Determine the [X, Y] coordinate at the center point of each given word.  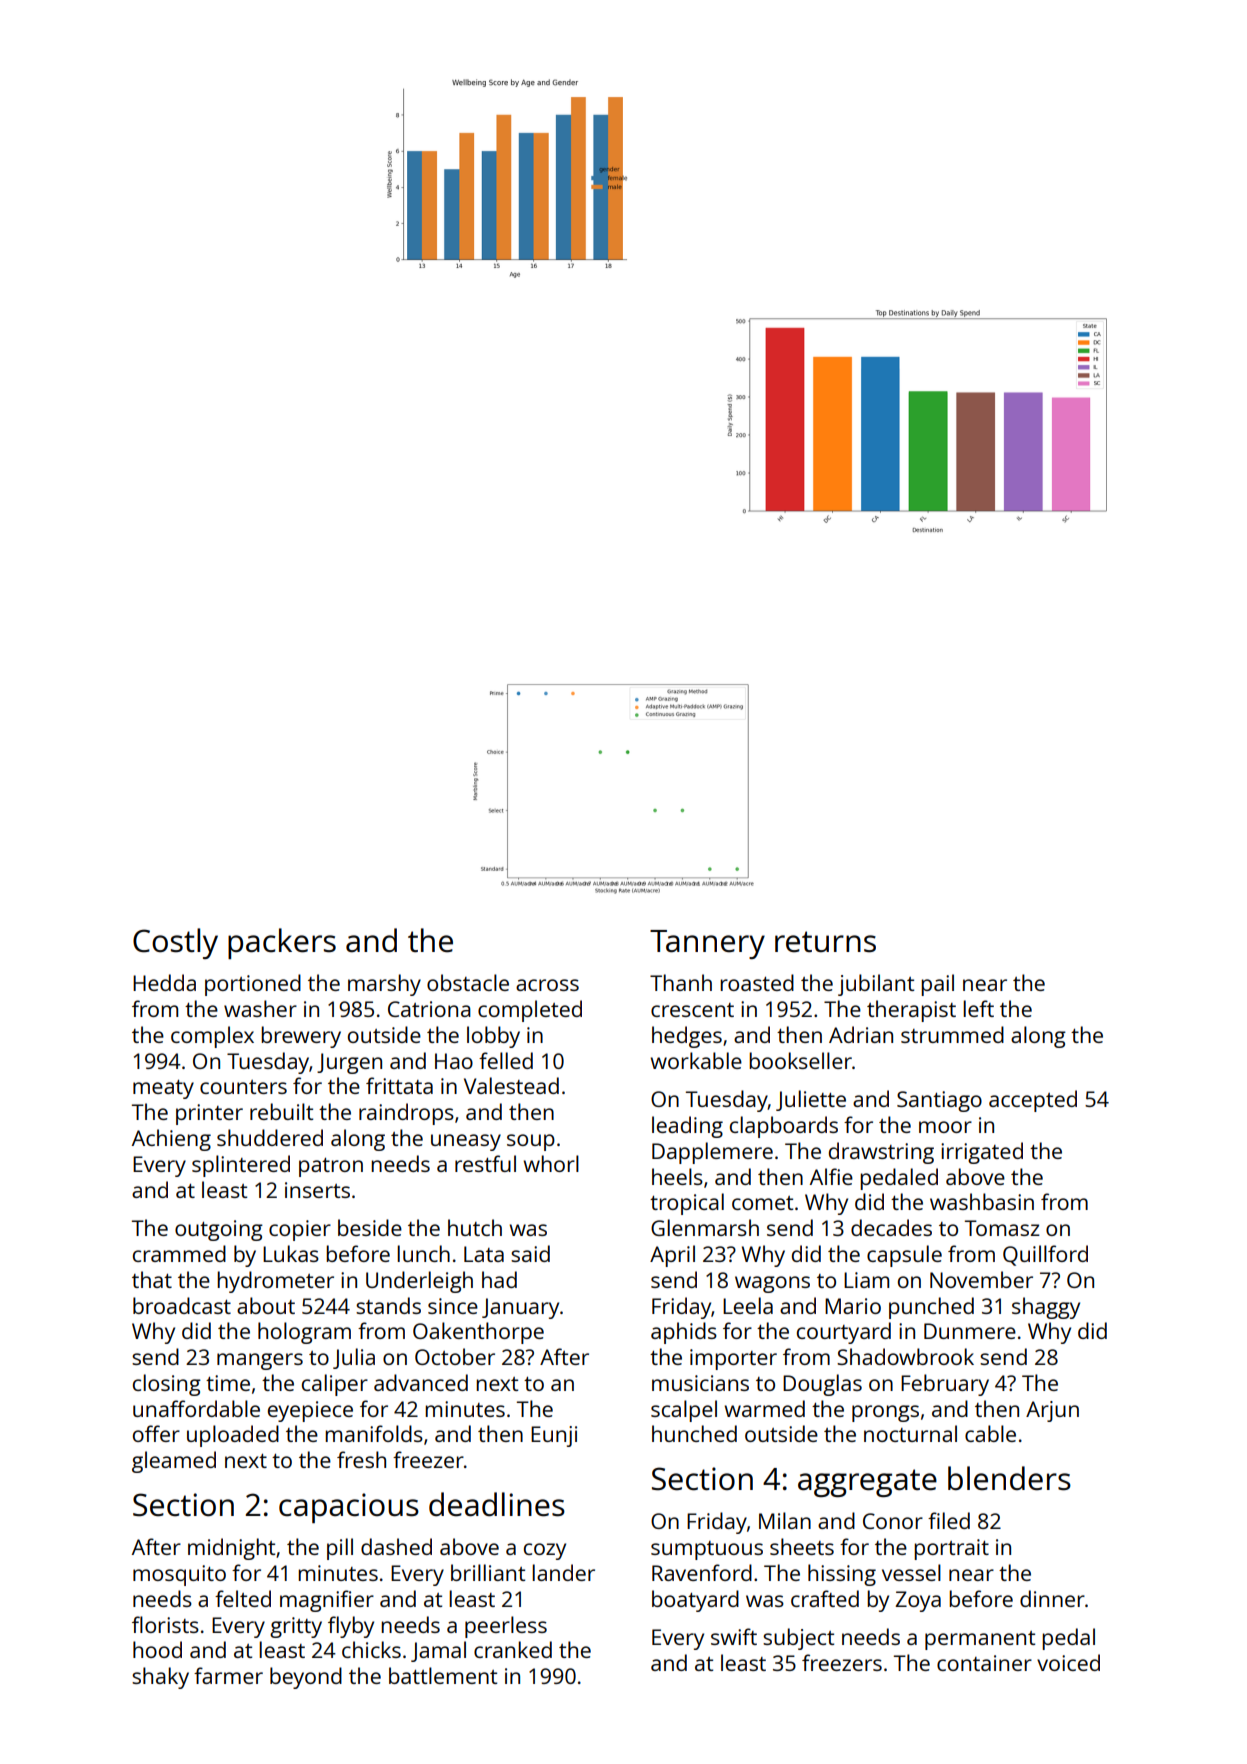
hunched [694, 1433]
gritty [296, 1627]
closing [167, 1385]
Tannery [707, 944]
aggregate [867, 1483]
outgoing [219, 1230]
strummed [952, 1034]
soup [531, 1142]
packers [282, 943]
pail [937, 985]
